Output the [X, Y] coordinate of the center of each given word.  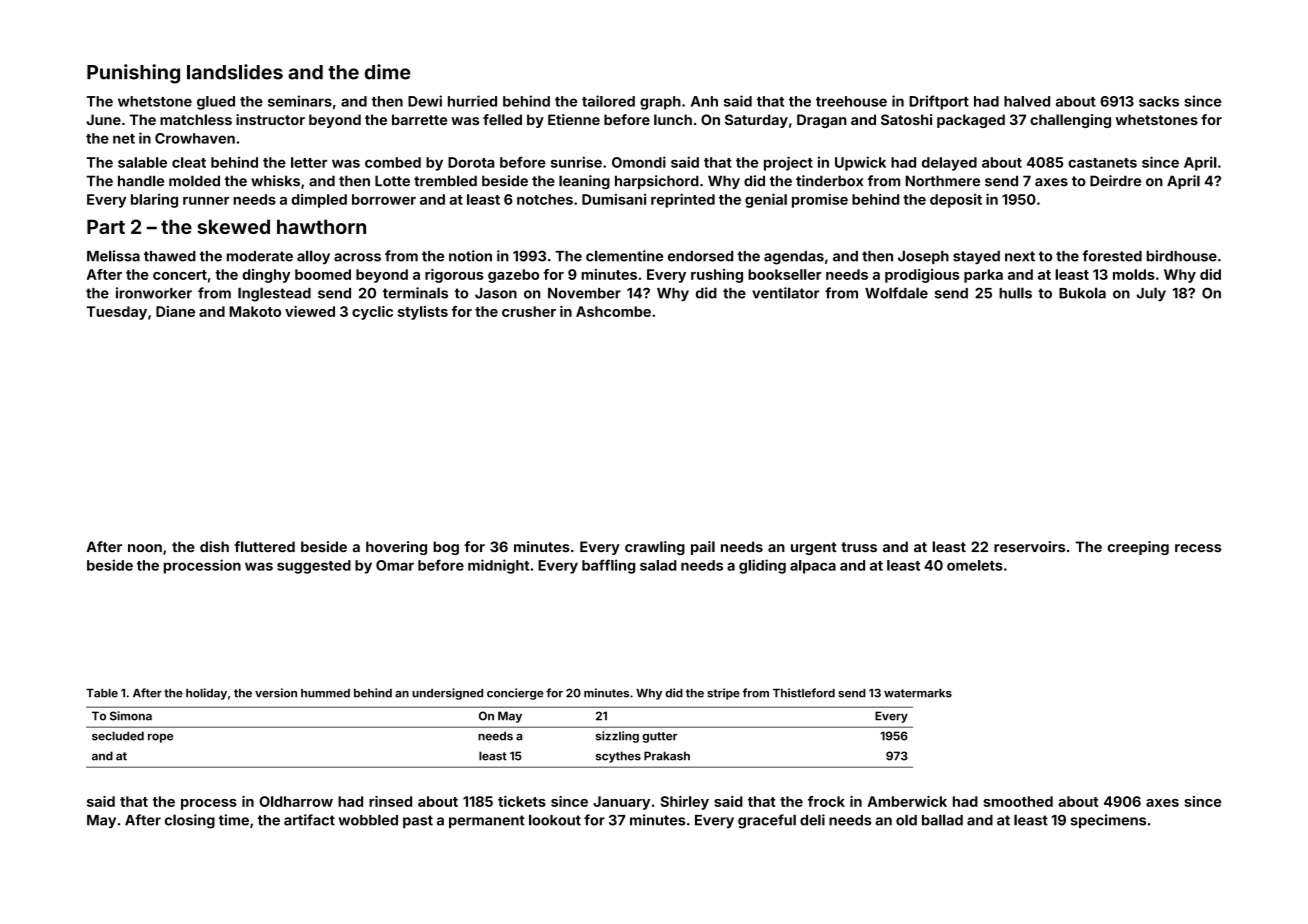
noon [145, 548]
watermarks [918, 693]
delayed [949, 164]
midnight [498, 566]
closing [190, 821]
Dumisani [614, 199]
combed [393, 162]
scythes [618, 757]
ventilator [785, 293]
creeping [1138, 548]
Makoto [255, 311]
